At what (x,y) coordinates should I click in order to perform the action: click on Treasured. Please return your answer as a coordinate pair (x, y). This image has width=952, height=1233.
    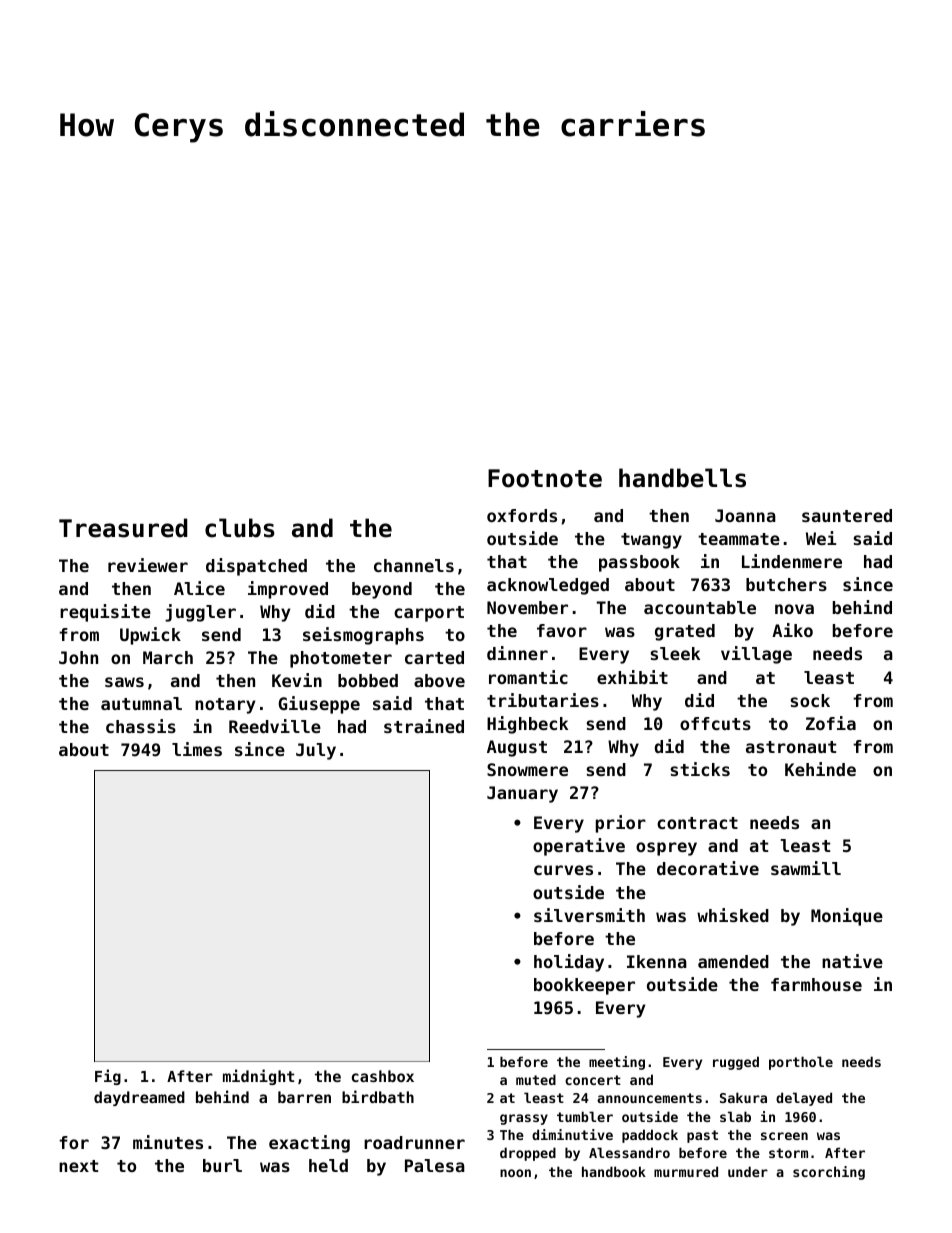
    Looking at the image, I should click on (123, 528).
